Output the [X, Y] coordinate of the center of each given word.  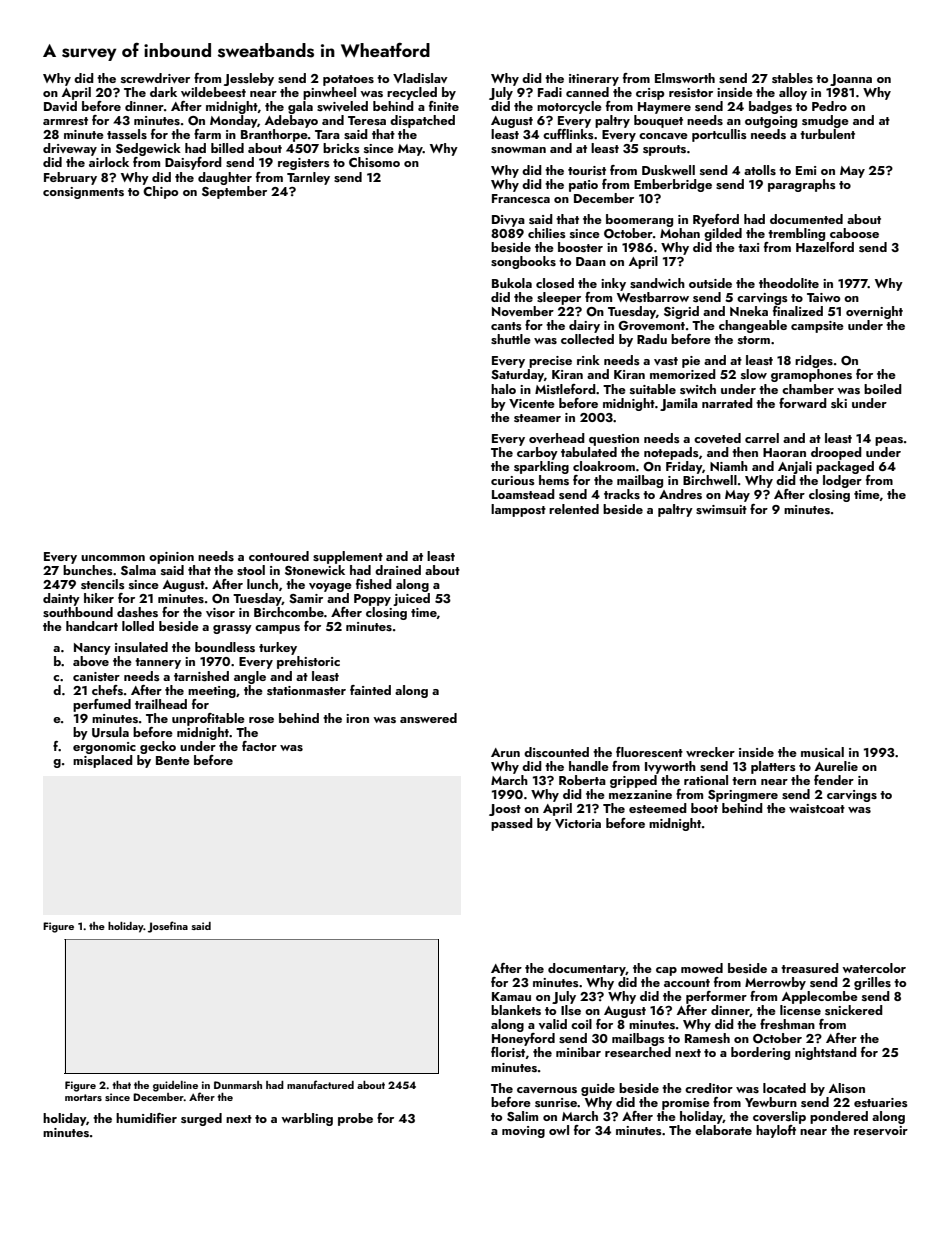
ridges [814, 361]
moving [523, 1132]
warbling [307, 1119]
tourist [587, 170]
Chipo [160, 192]
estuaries [881, 1102]
